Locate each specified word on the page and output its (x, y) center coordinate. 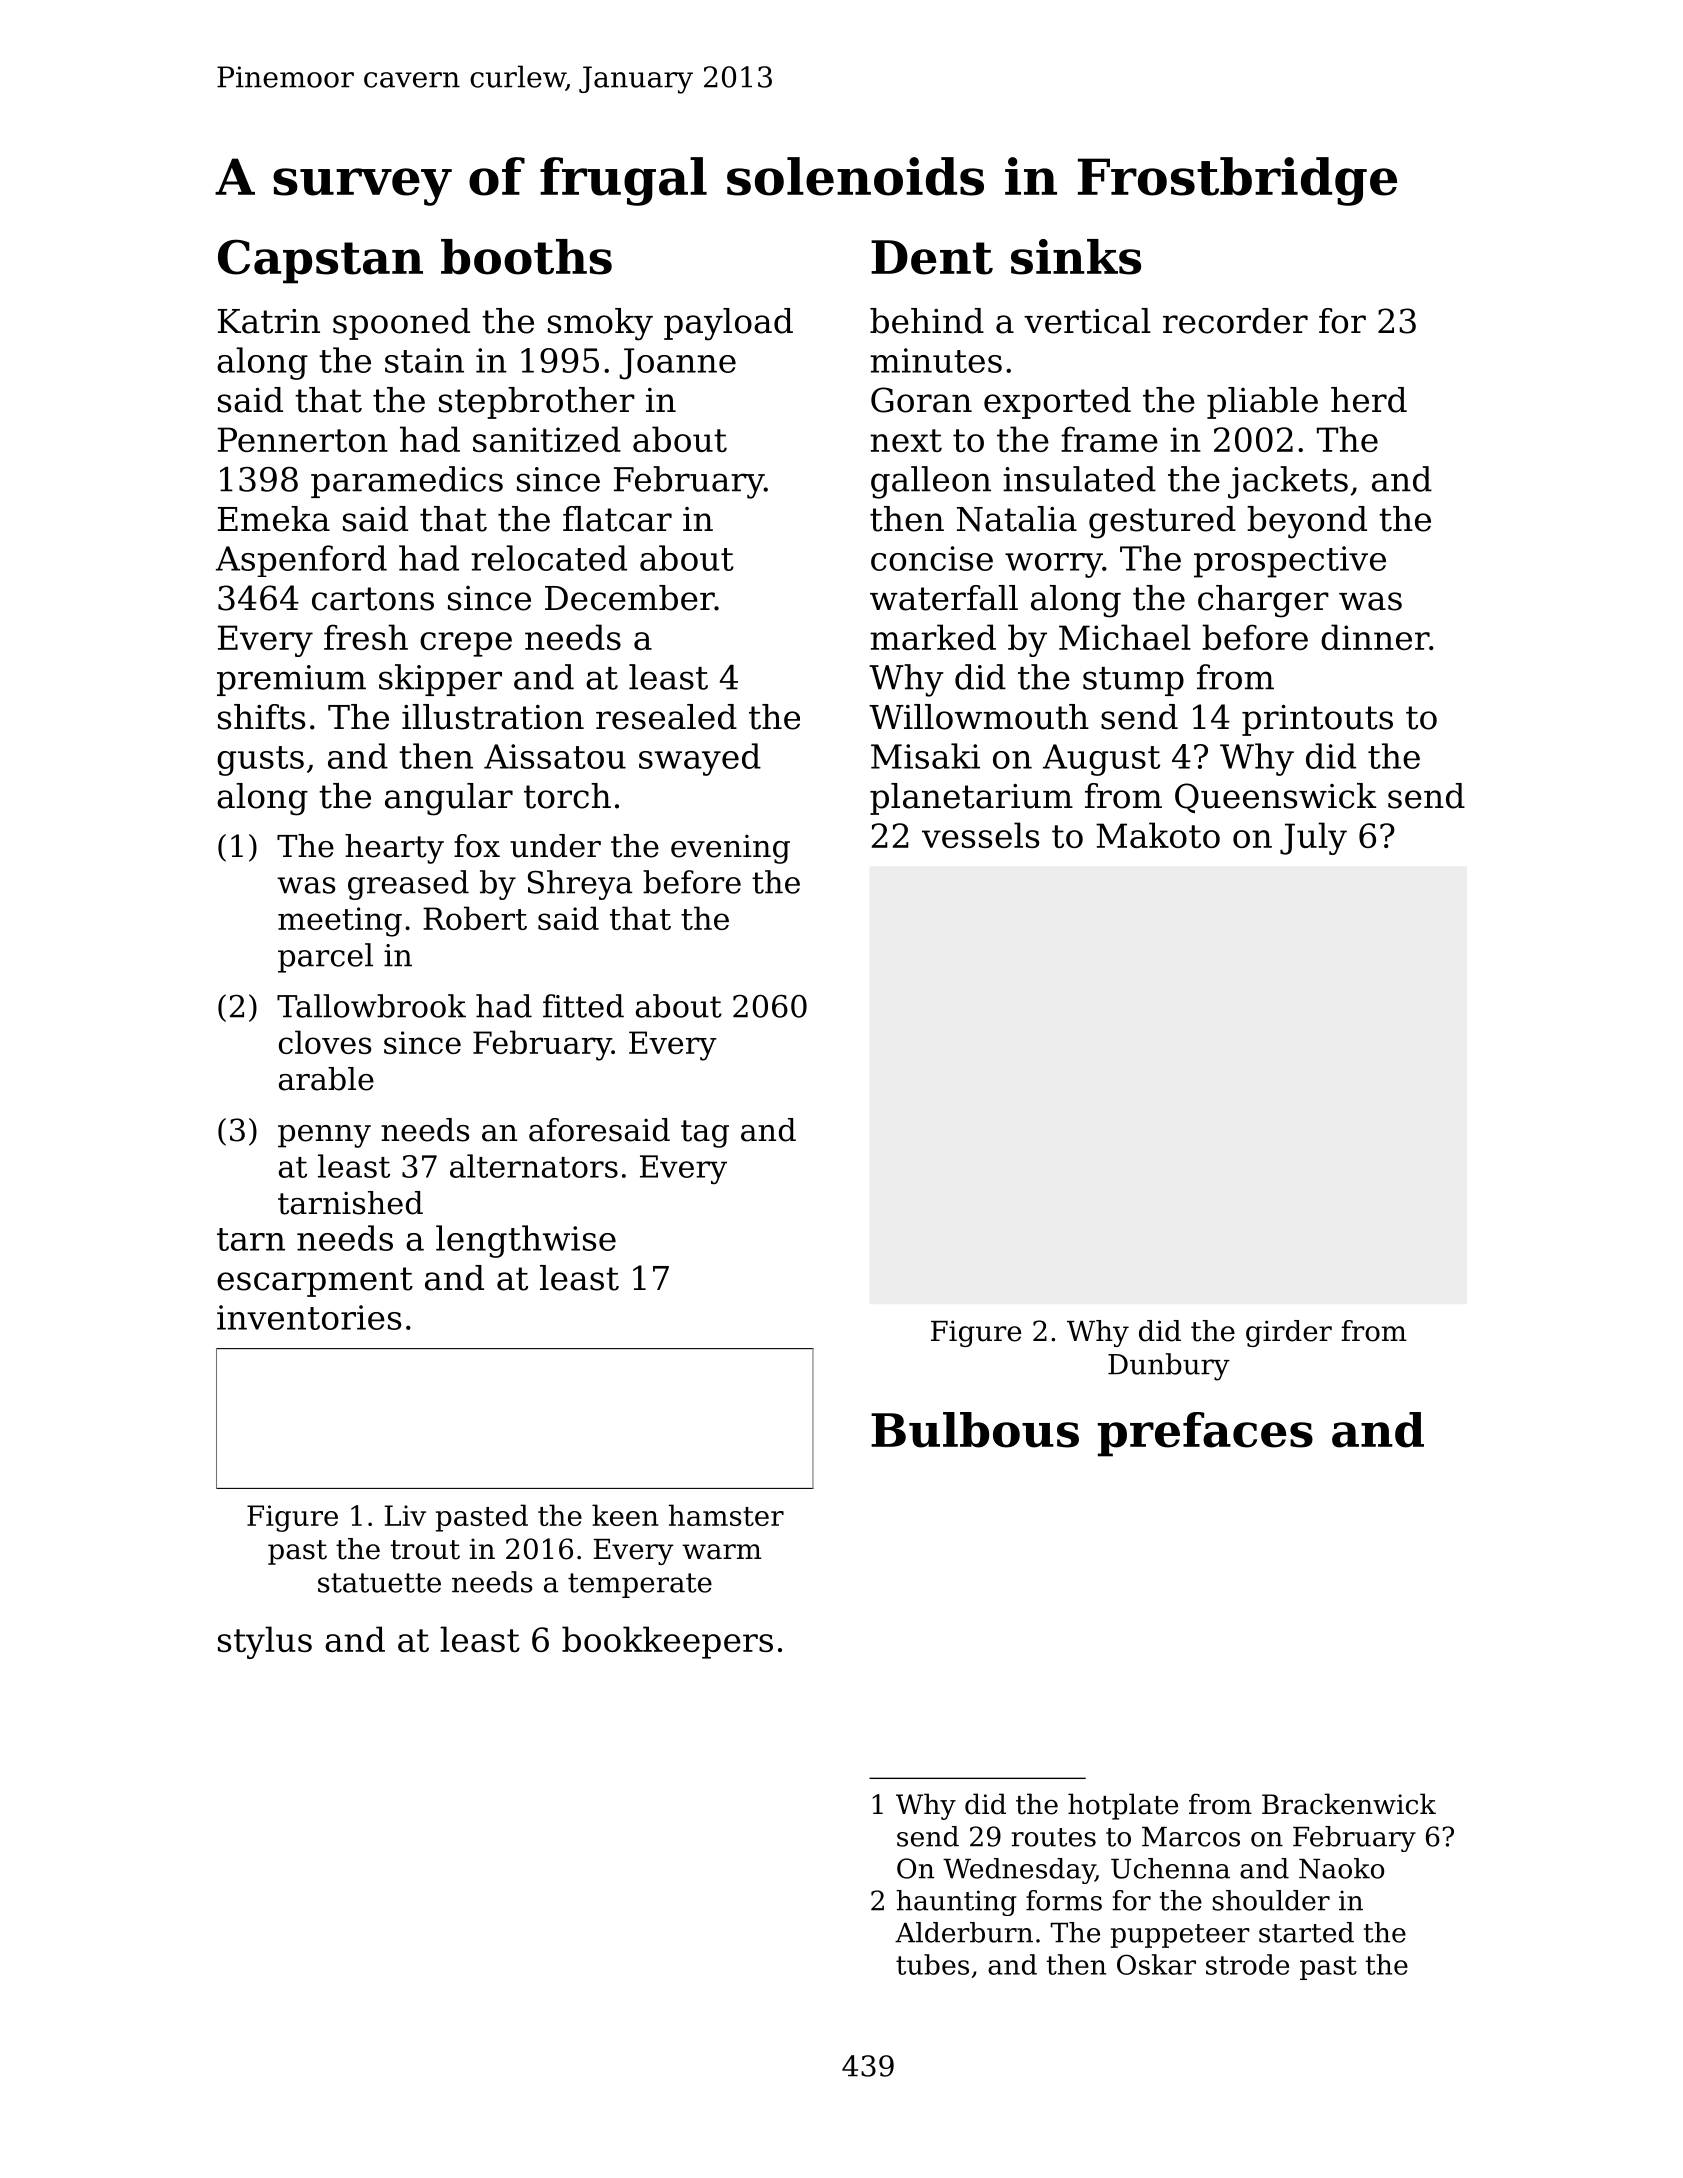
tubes (932, 1964)
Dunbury (1169, 1367)
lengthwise (526, 1241)
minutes (936, 360)
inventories (309, 1317)
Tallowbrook (371, 1006)
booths (526, 257)
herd (1369, 400)
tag (705, 1134)
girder (1289, 1333)
